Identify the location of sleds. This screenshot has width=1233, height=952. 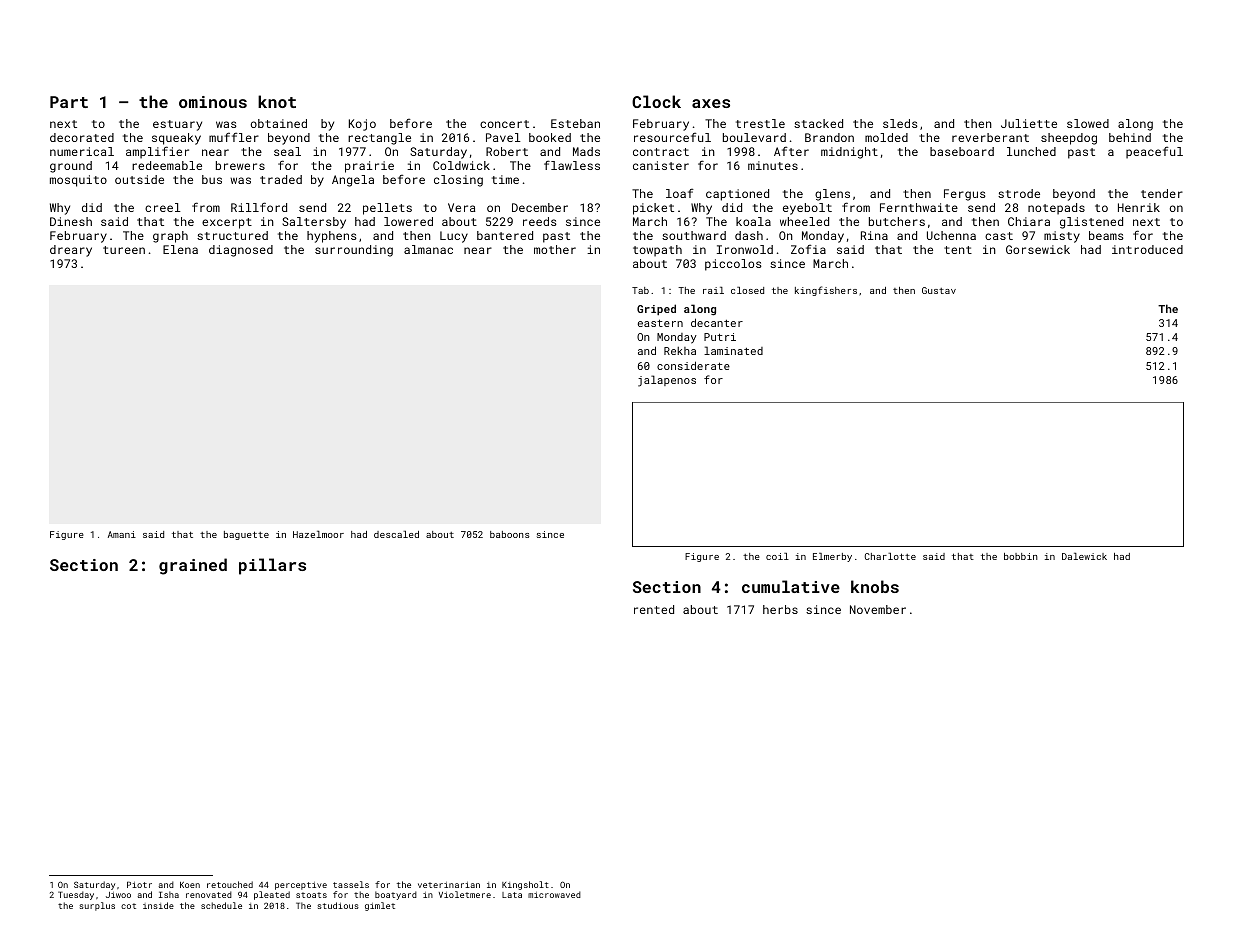
(900, 123).
